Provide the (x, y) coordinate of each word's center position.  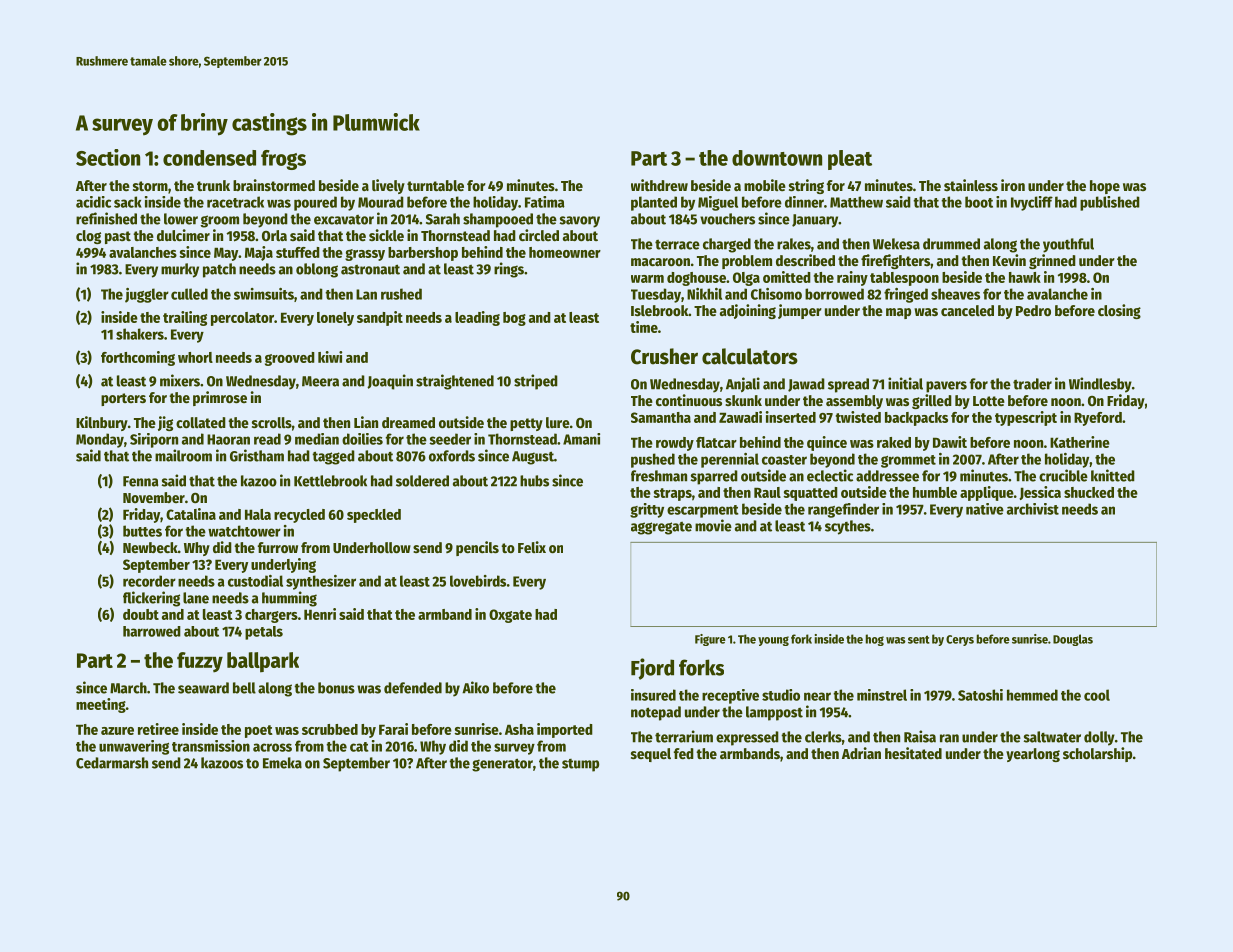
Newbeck (150, 547)
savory (580, 222)
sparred (714, 477)
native (985, 509)
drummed (951, 244)
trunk (213, 185)
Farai (393, 729)
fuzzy (200, 662)
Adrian (861, 753)
